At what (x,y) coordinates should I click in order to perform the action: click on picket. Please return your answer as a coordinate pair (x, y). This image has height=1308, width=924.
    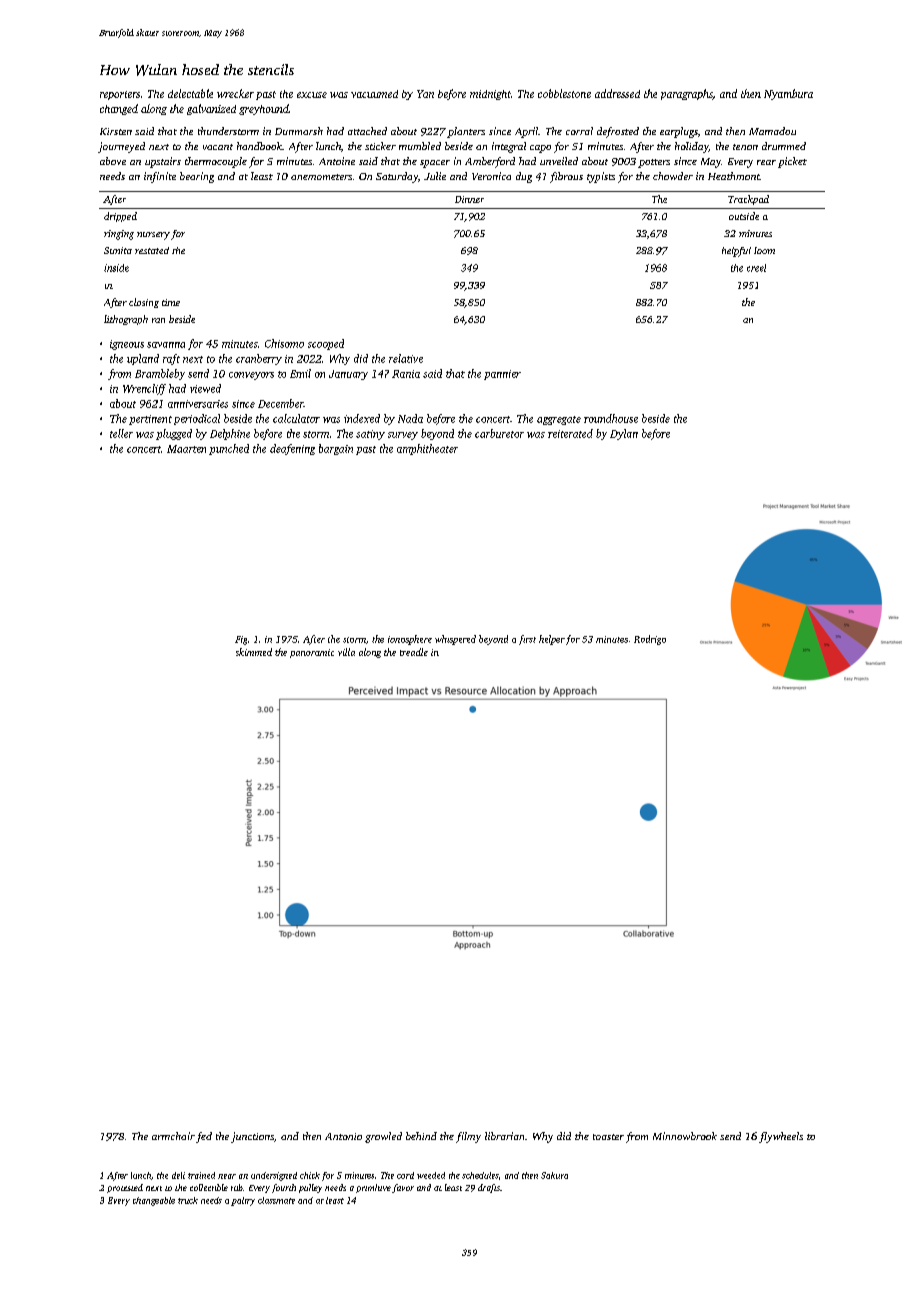
    Looking at the image, I should click on (792, 162).
